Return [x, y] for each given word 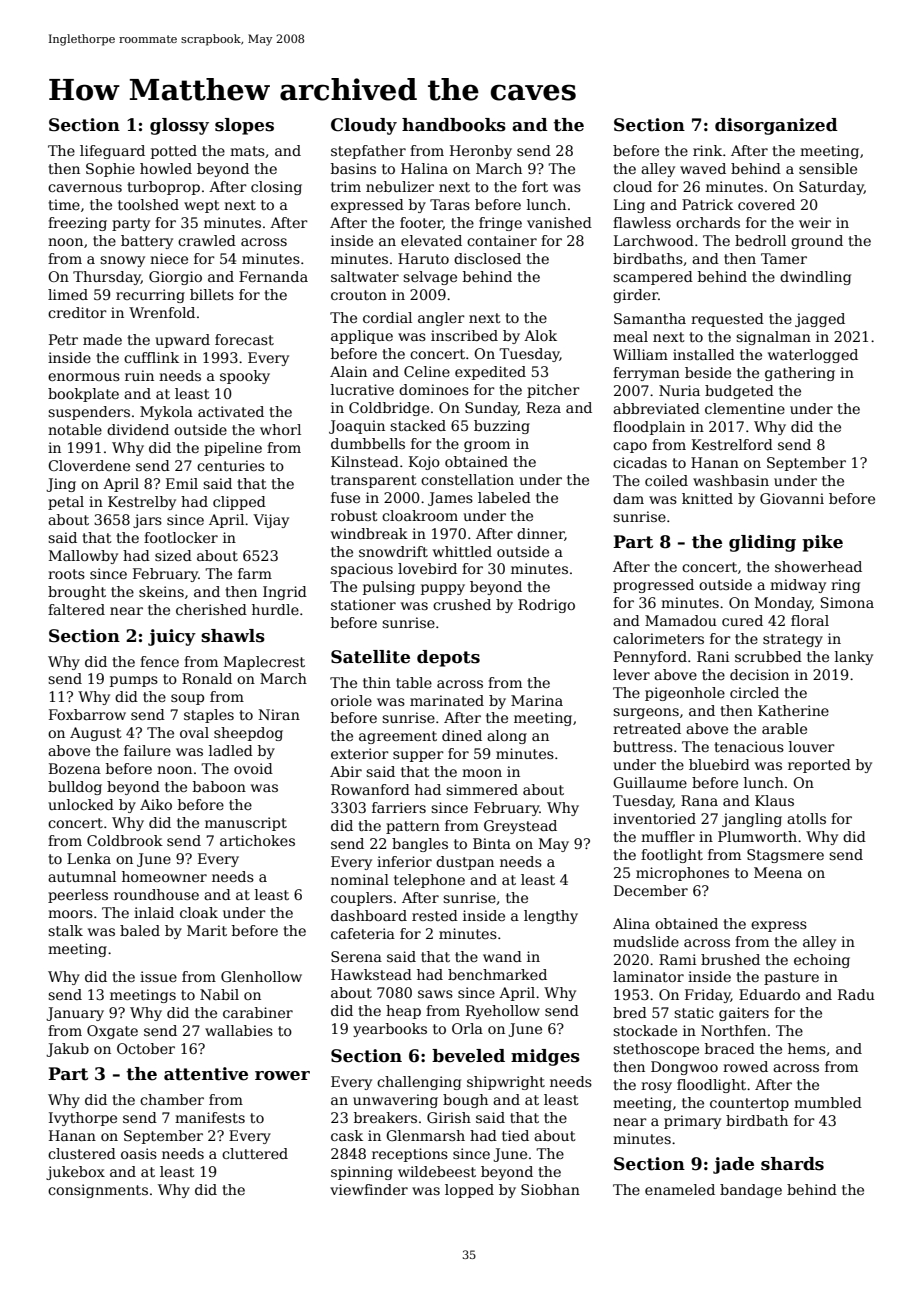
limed [68, 294]
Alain [348, 371]
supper [418, 756]
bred [630, 1012]
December [651, 890]
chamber [172, 1099]
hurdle [275, 609]
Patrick [707, 204]
